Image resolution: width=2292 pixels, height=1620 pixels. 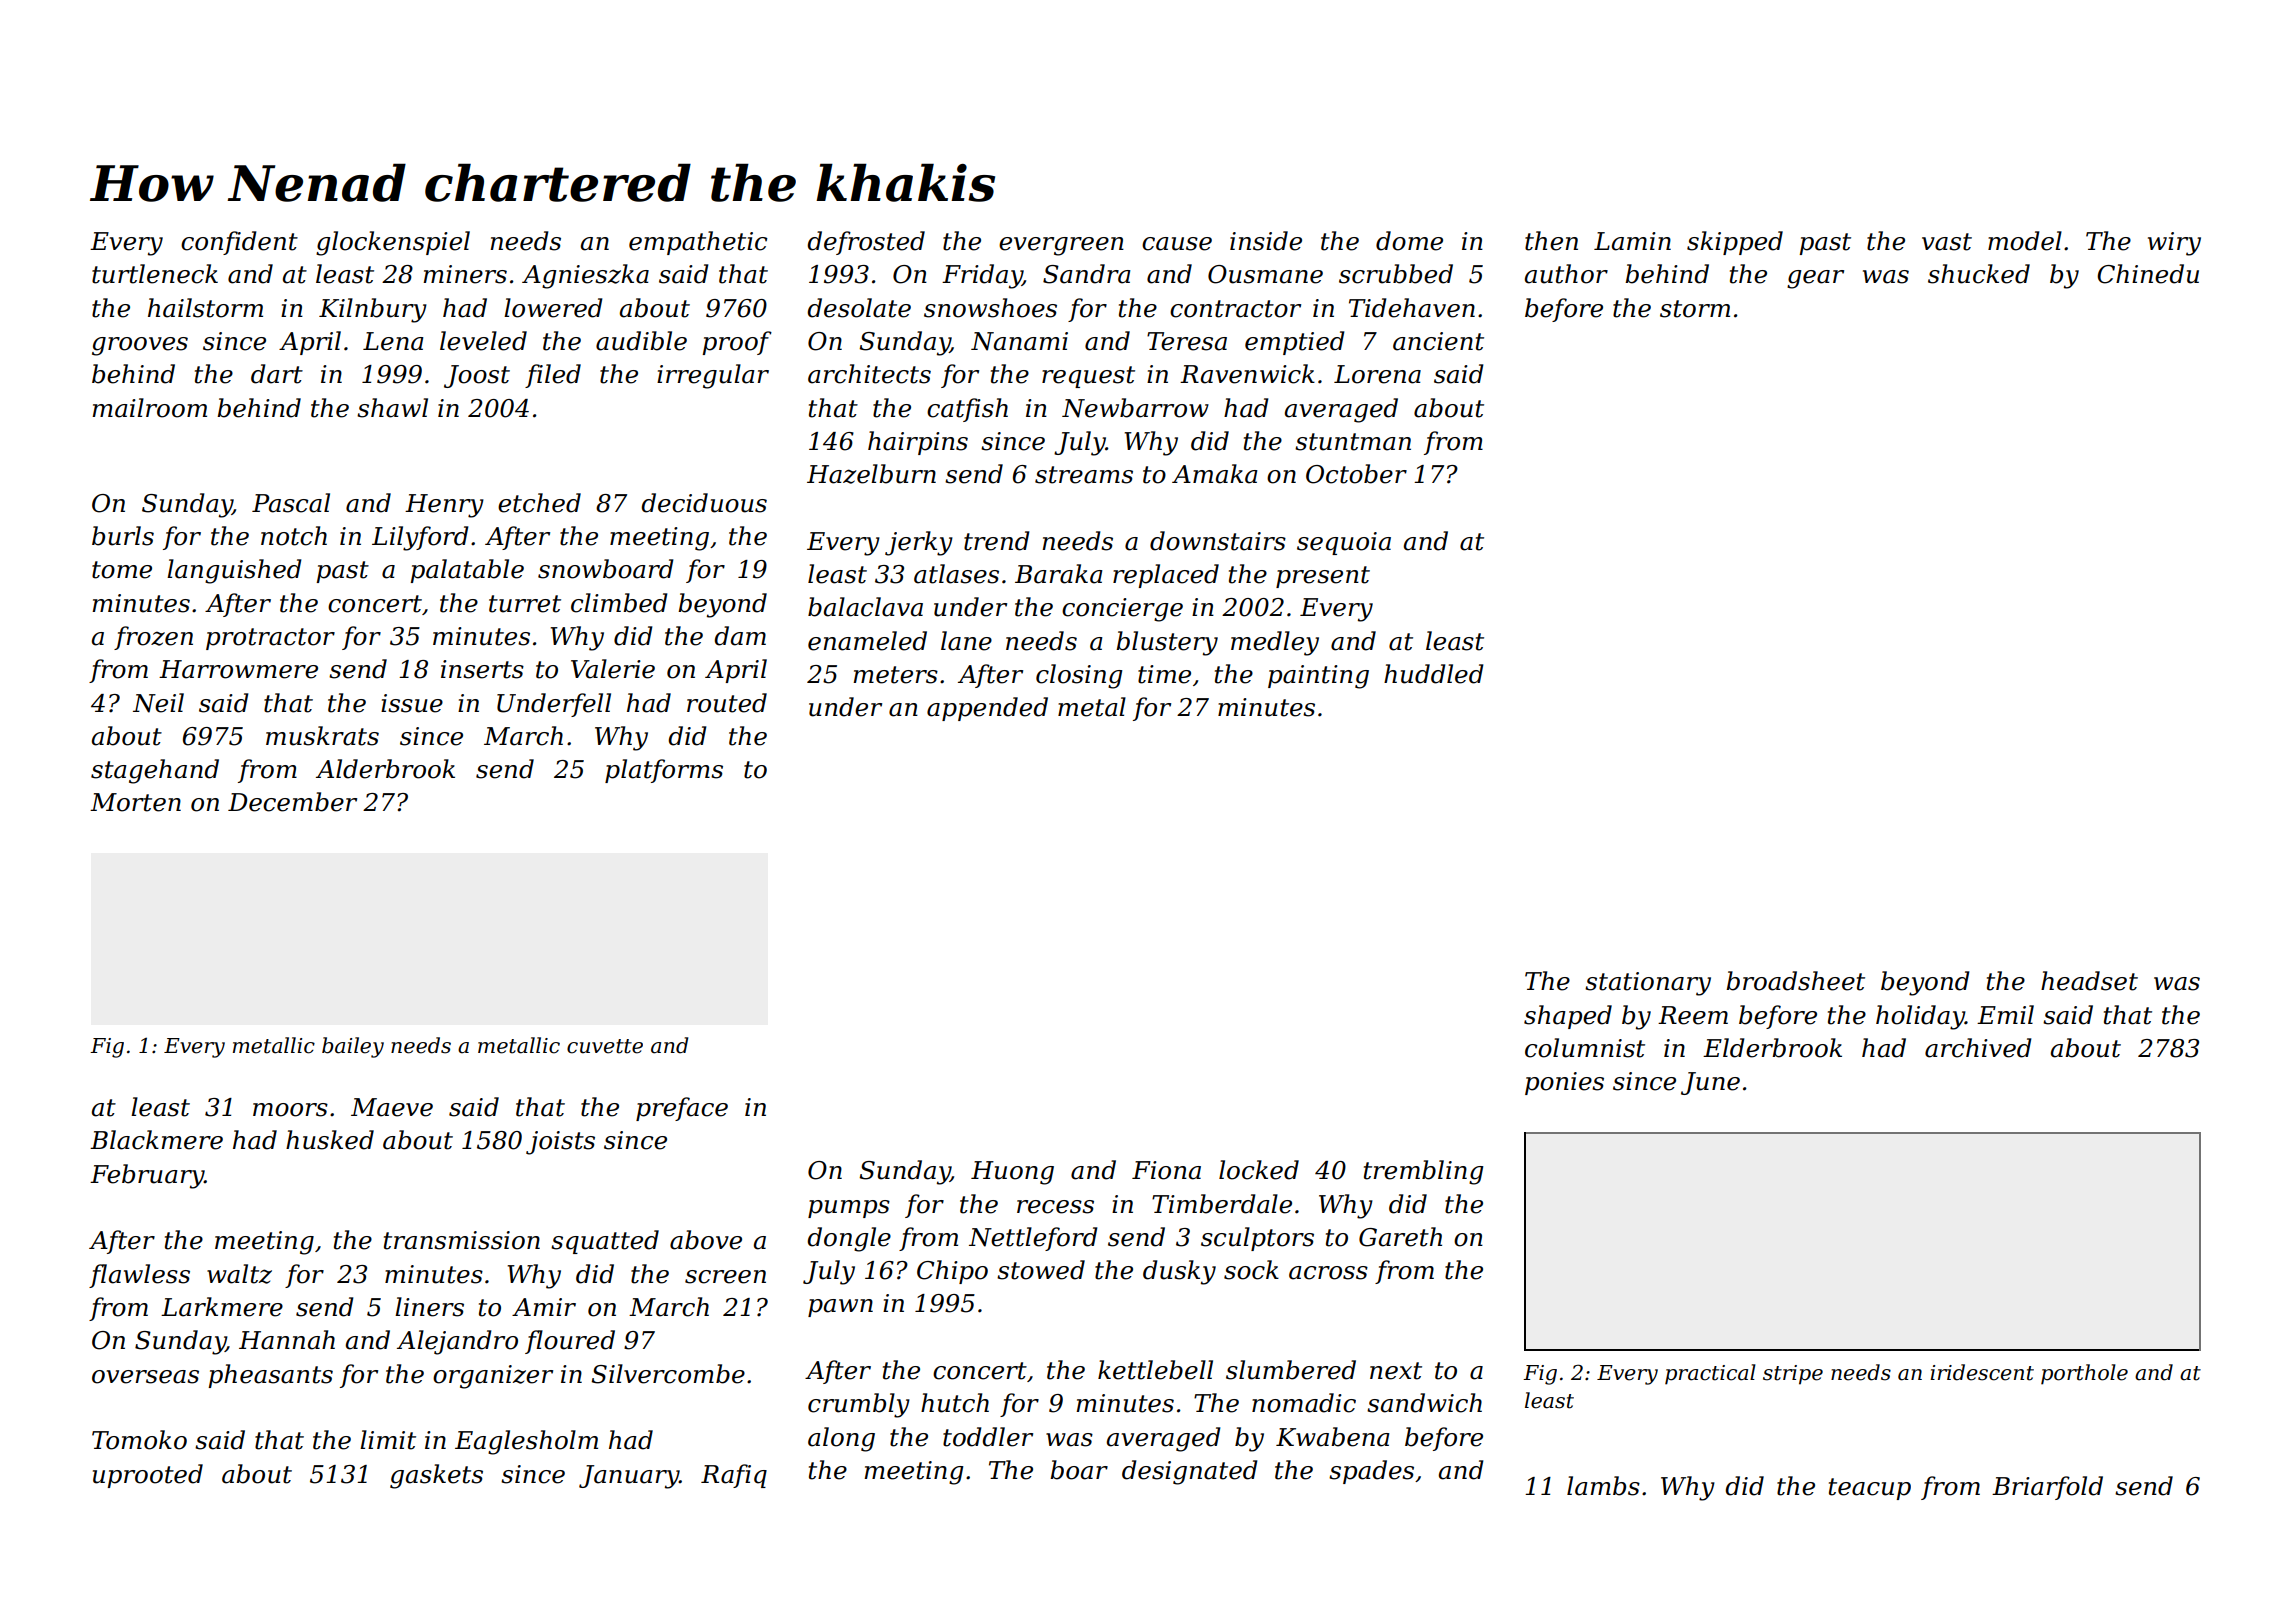 What do you see at coordinates (1179, 1272) in the screenshot?
I see `dusky` at bounding box center [1179, 1272].
